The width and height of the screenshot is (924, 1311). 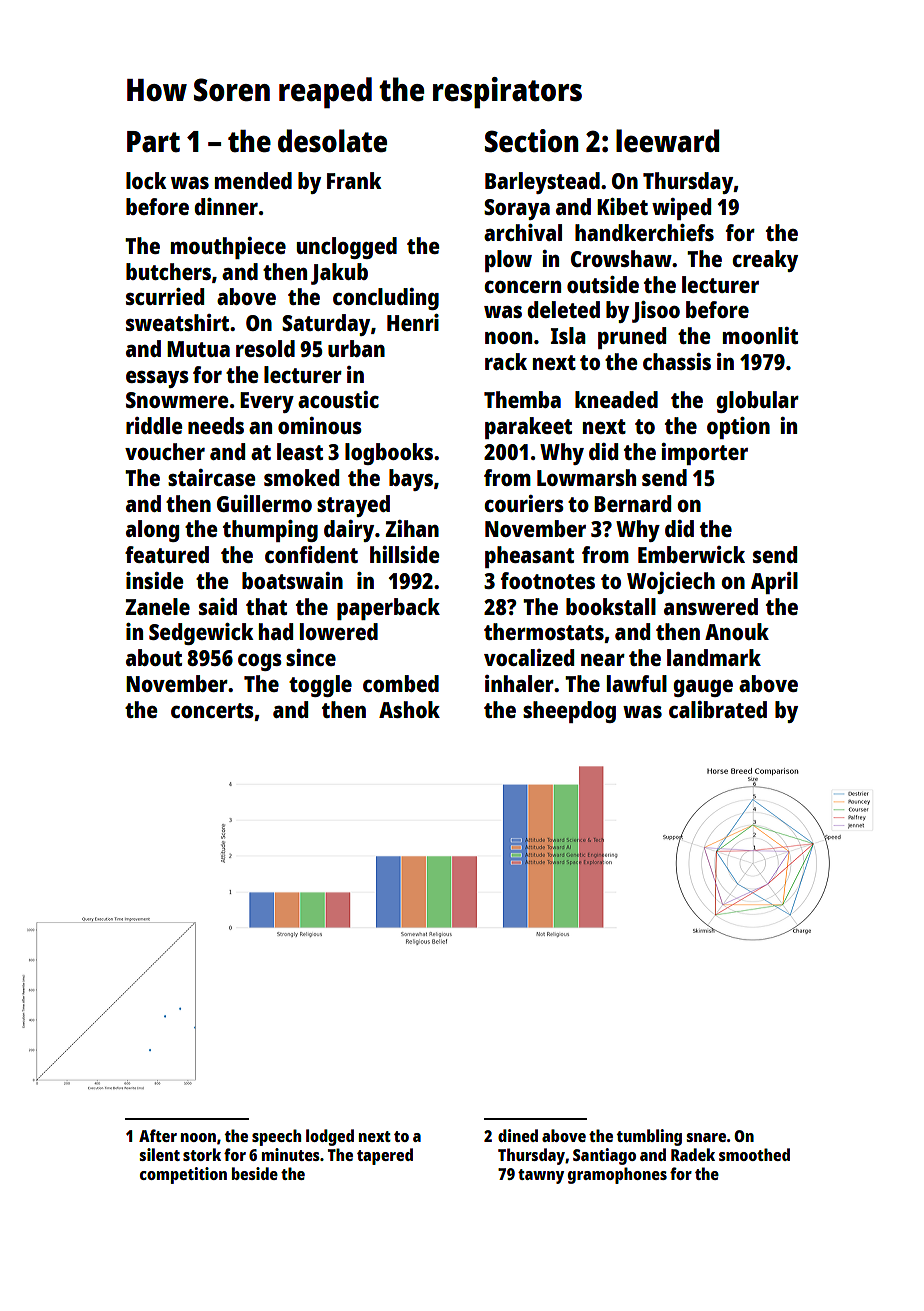 What do you see at coordinates (649, 1137) in the screenshot?
I see `tumbling` at bounding box center [649, 1137].
